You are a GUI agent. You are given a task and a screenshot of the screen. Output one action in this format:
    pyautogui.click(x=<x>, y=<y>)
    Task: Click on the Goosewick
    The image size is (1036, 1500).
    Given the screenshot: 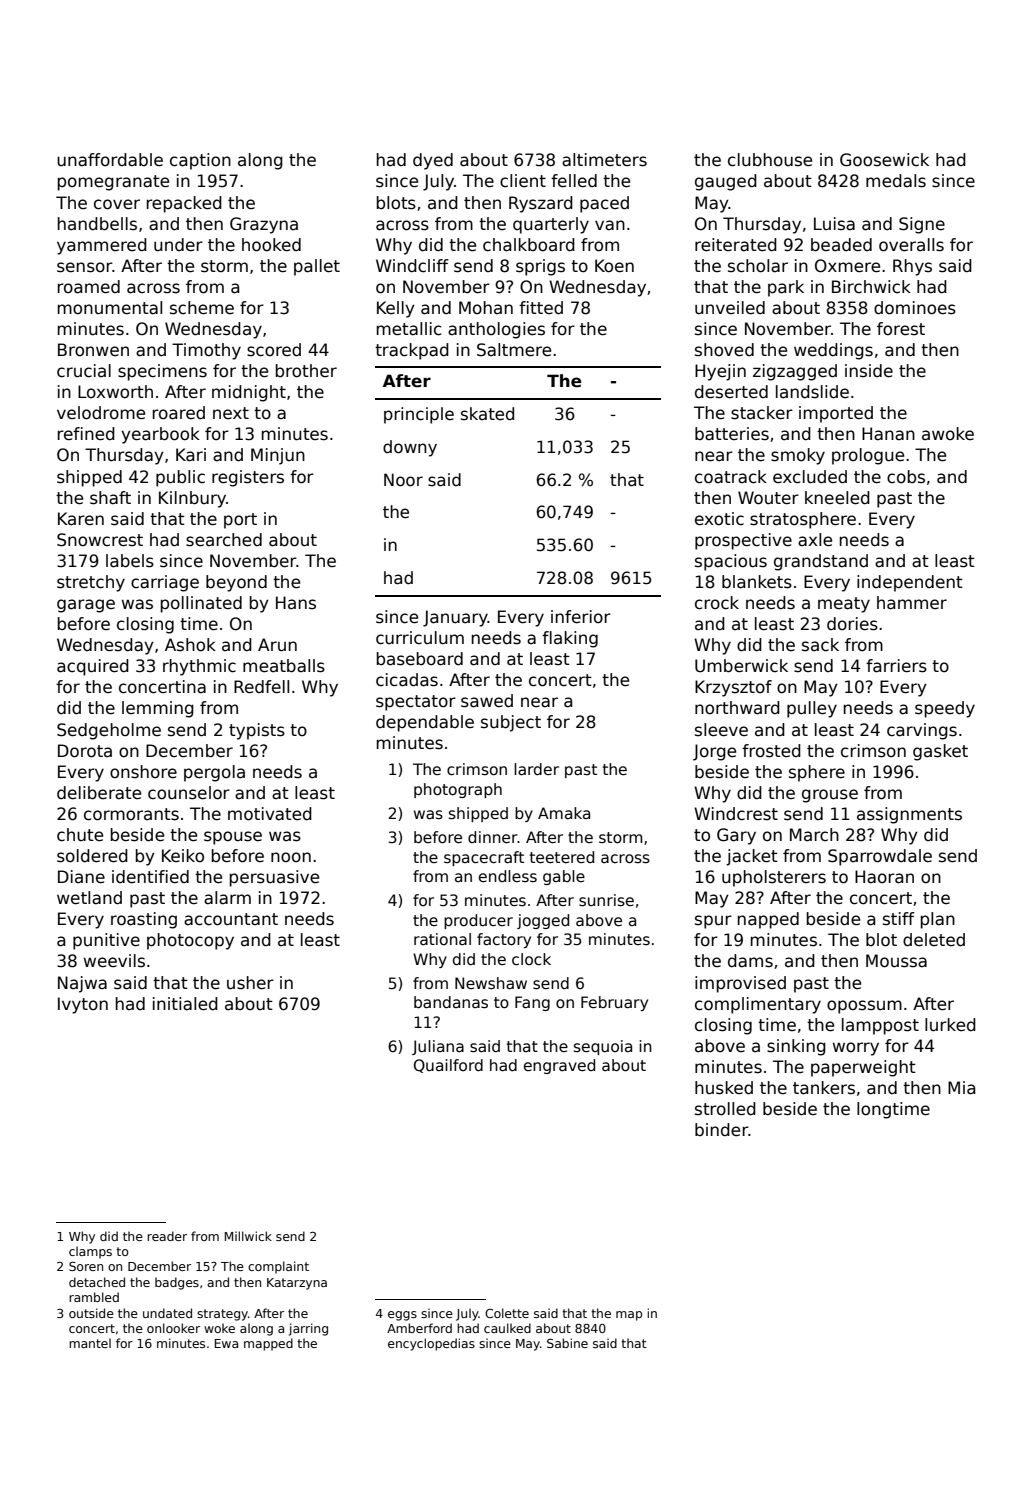 What is the action you would take?
    pyautogui.click(x=884, y=160)
